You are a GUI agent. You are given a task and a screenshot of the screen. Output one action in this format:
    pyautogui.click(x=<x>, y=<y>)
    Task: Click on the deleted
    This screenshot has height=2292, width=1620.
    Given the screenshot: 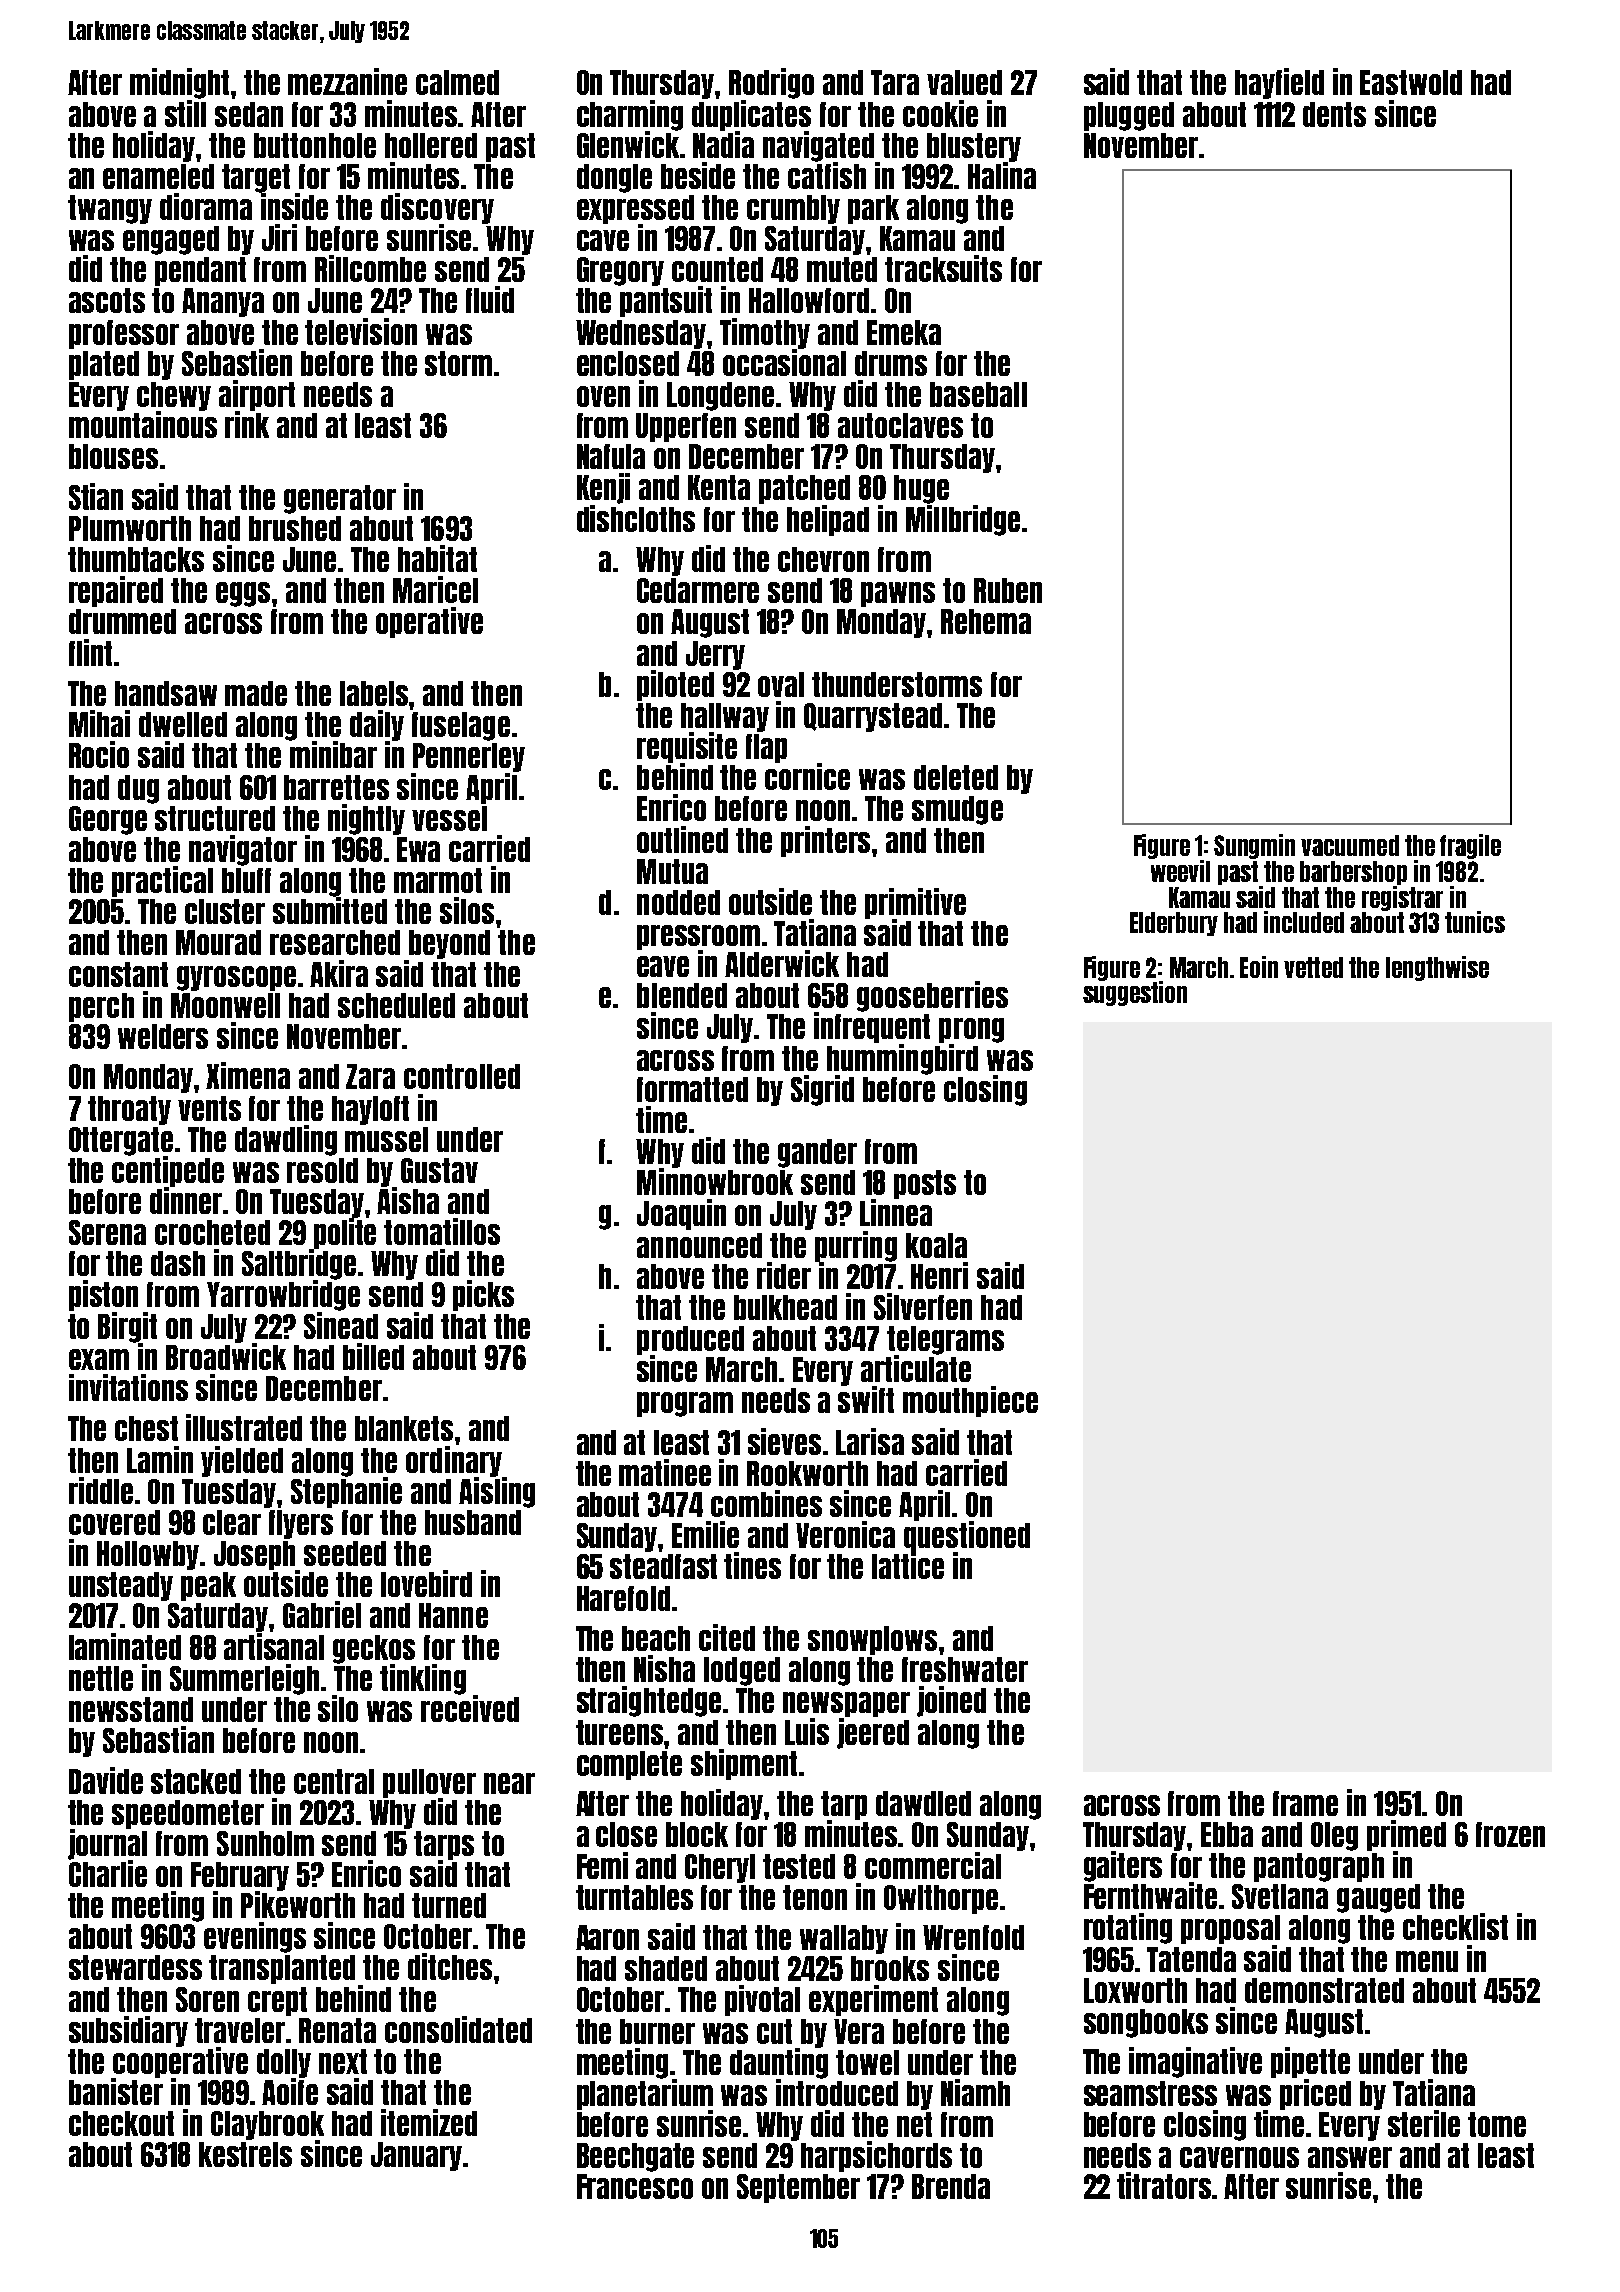 What is the action you would take?
    pyautogui.click(x=956, y=777)
